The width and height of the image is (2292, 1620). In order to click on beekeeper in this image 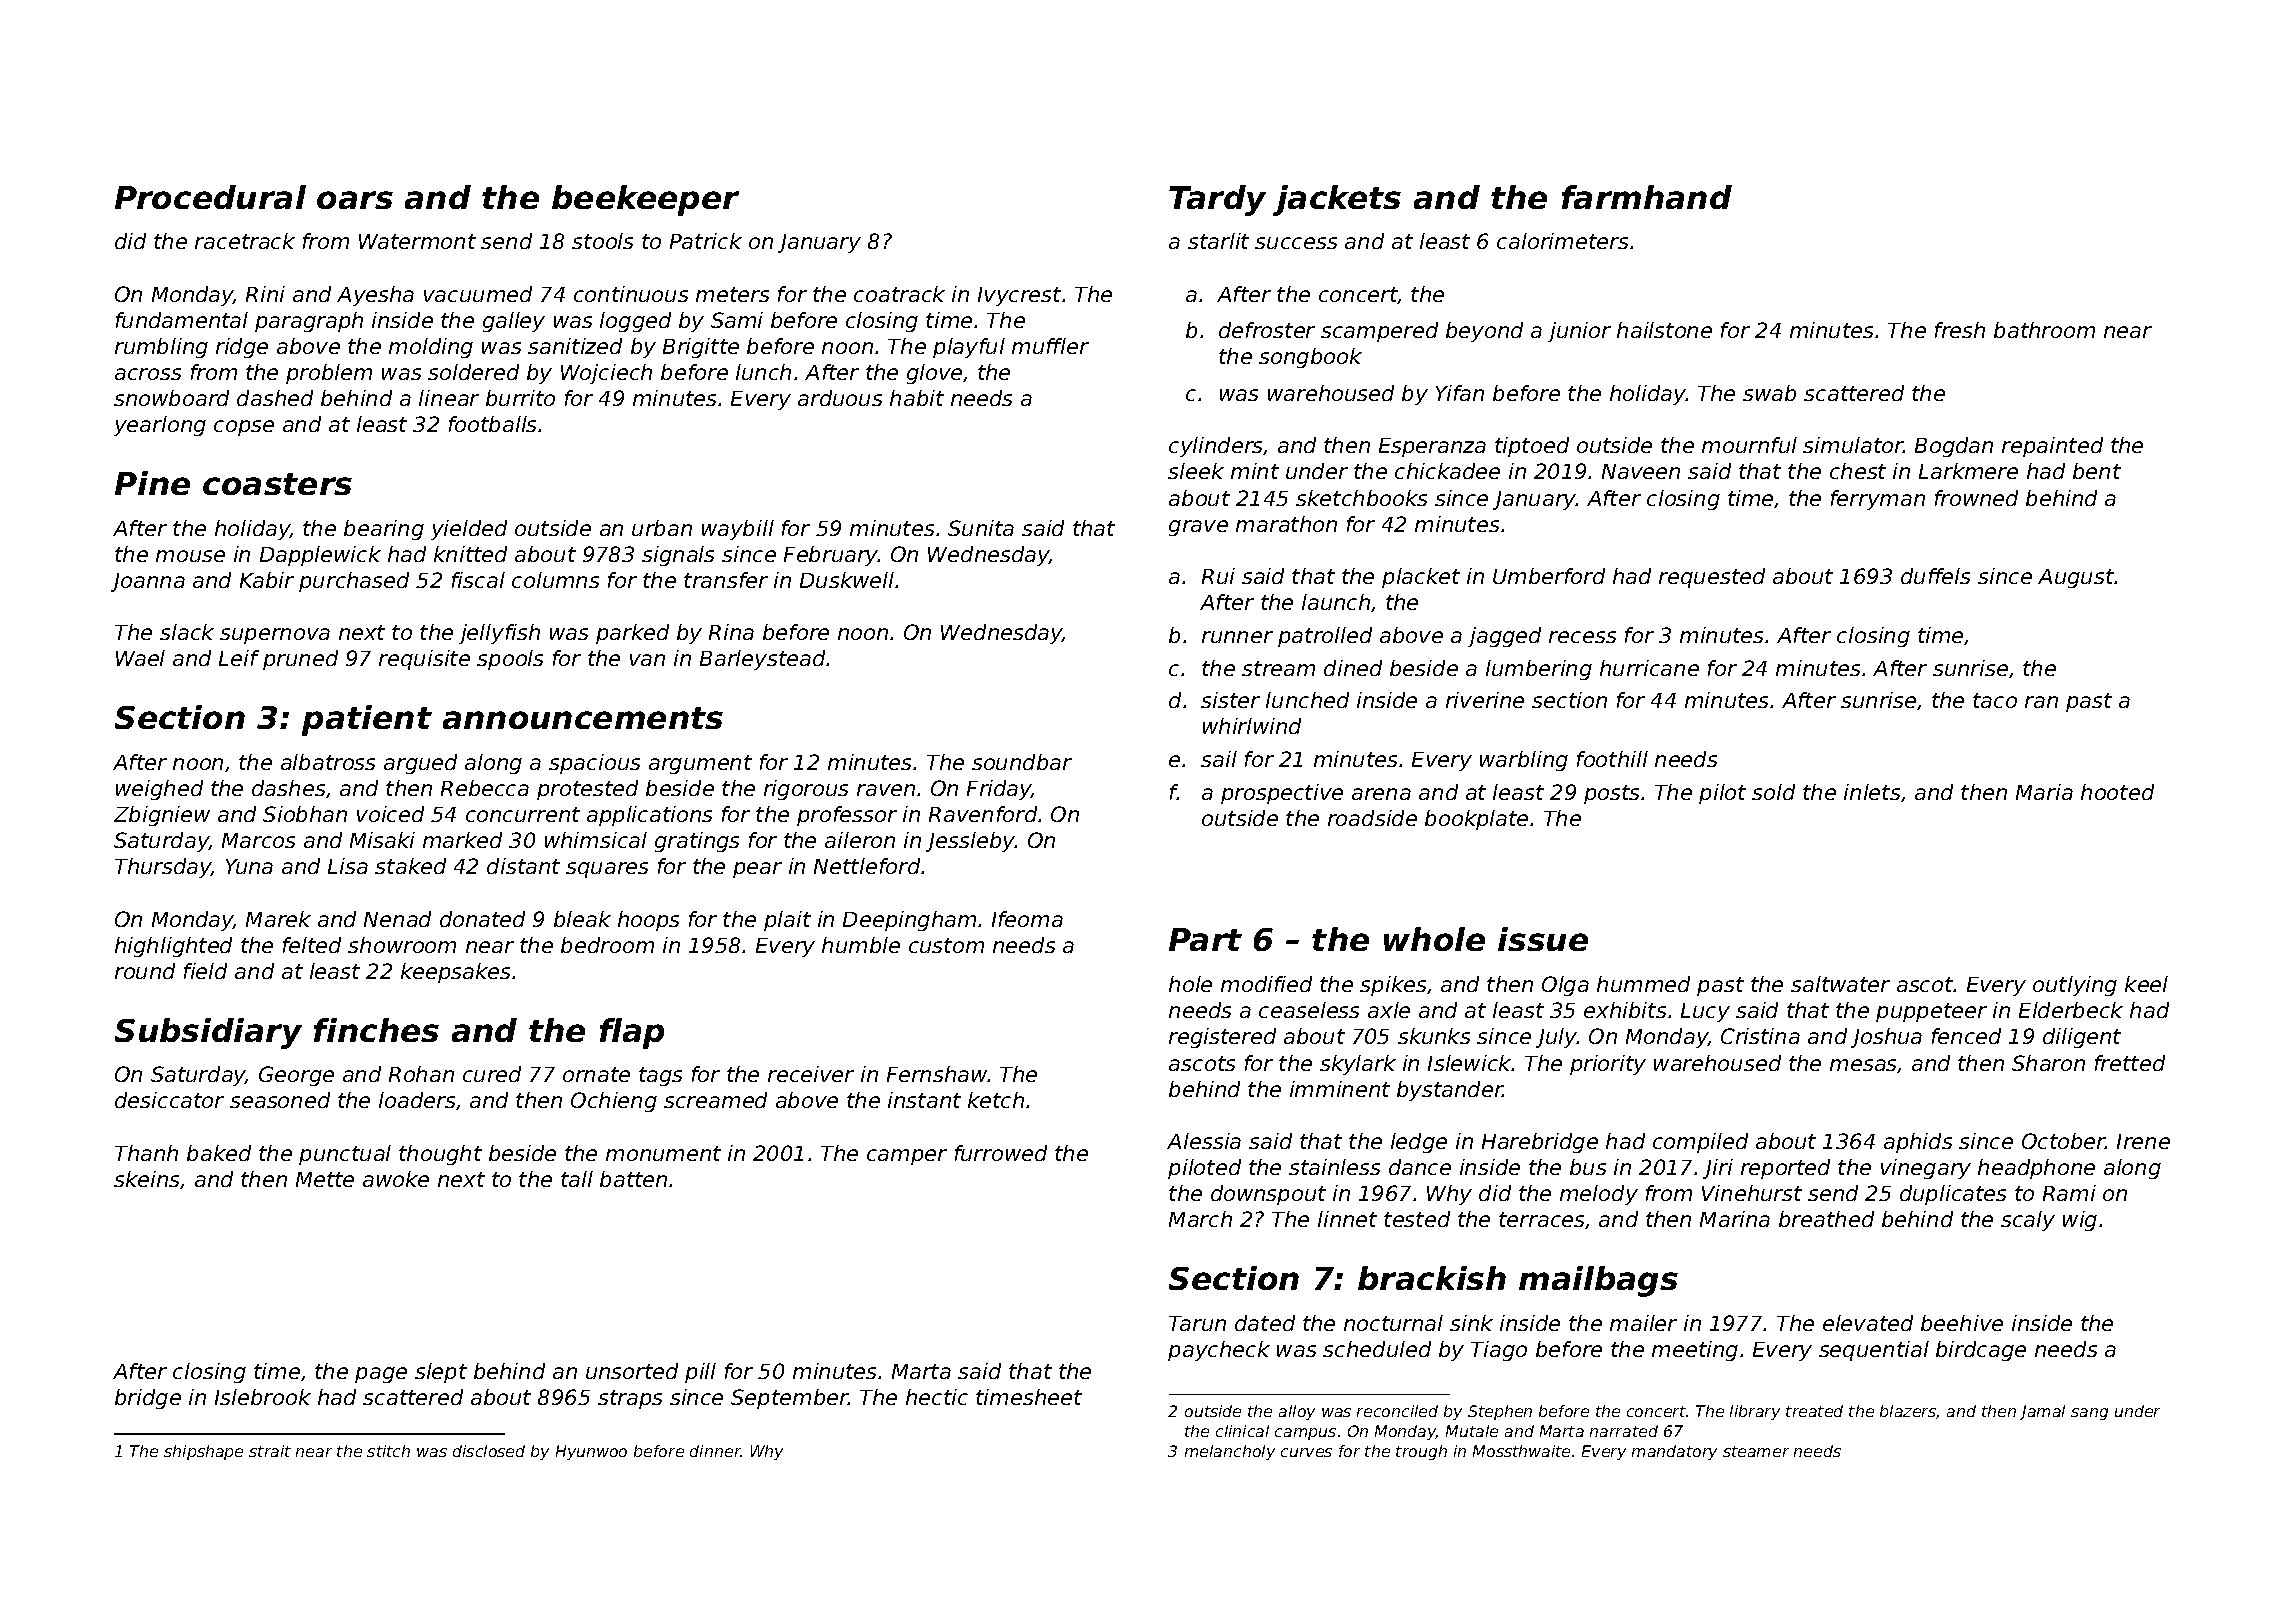, I will do `click(645, 200)`.
